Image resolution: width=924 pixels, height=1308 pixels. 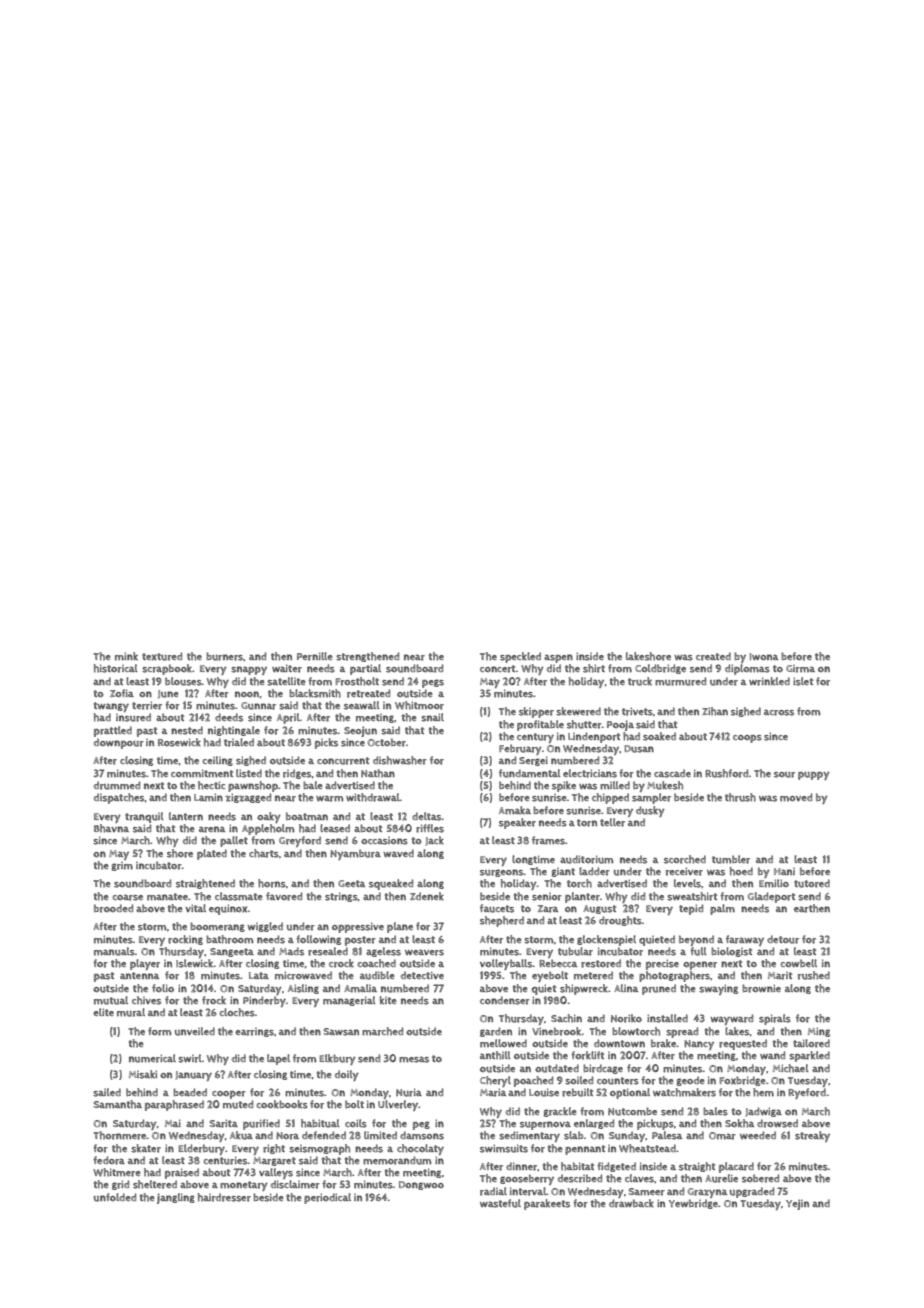 What do you see at coordinates (812, 883) in the screenshot?
I see `tutored` at bounding box center [812, 883].
